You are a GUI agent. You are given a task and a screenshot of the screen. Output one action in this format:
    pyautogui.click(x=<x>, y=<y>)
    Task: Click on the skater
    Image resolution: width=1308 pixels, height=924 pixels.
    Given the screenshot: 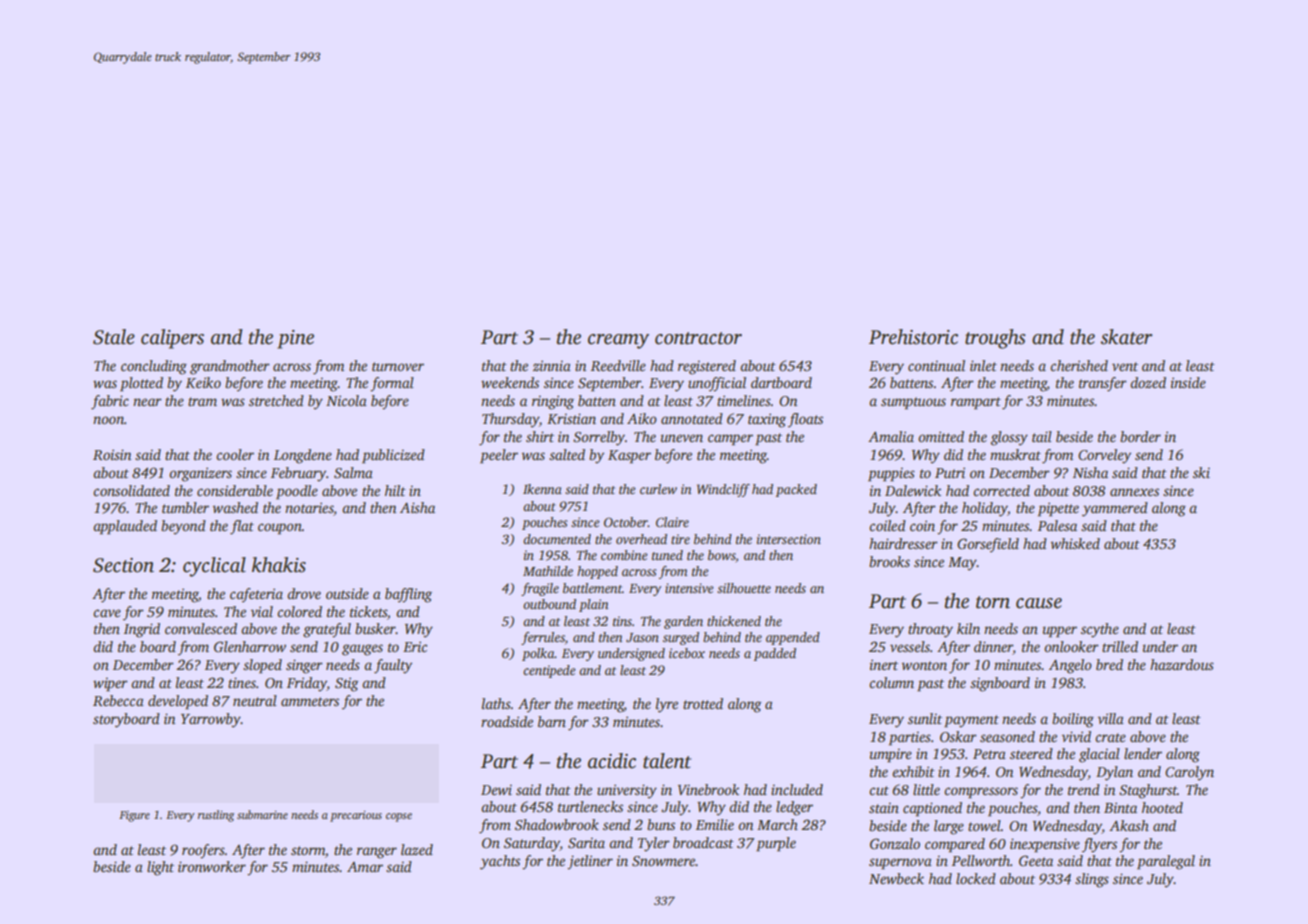 What is the action you would take?
    pyautogui.click(x=1126, y=337)
